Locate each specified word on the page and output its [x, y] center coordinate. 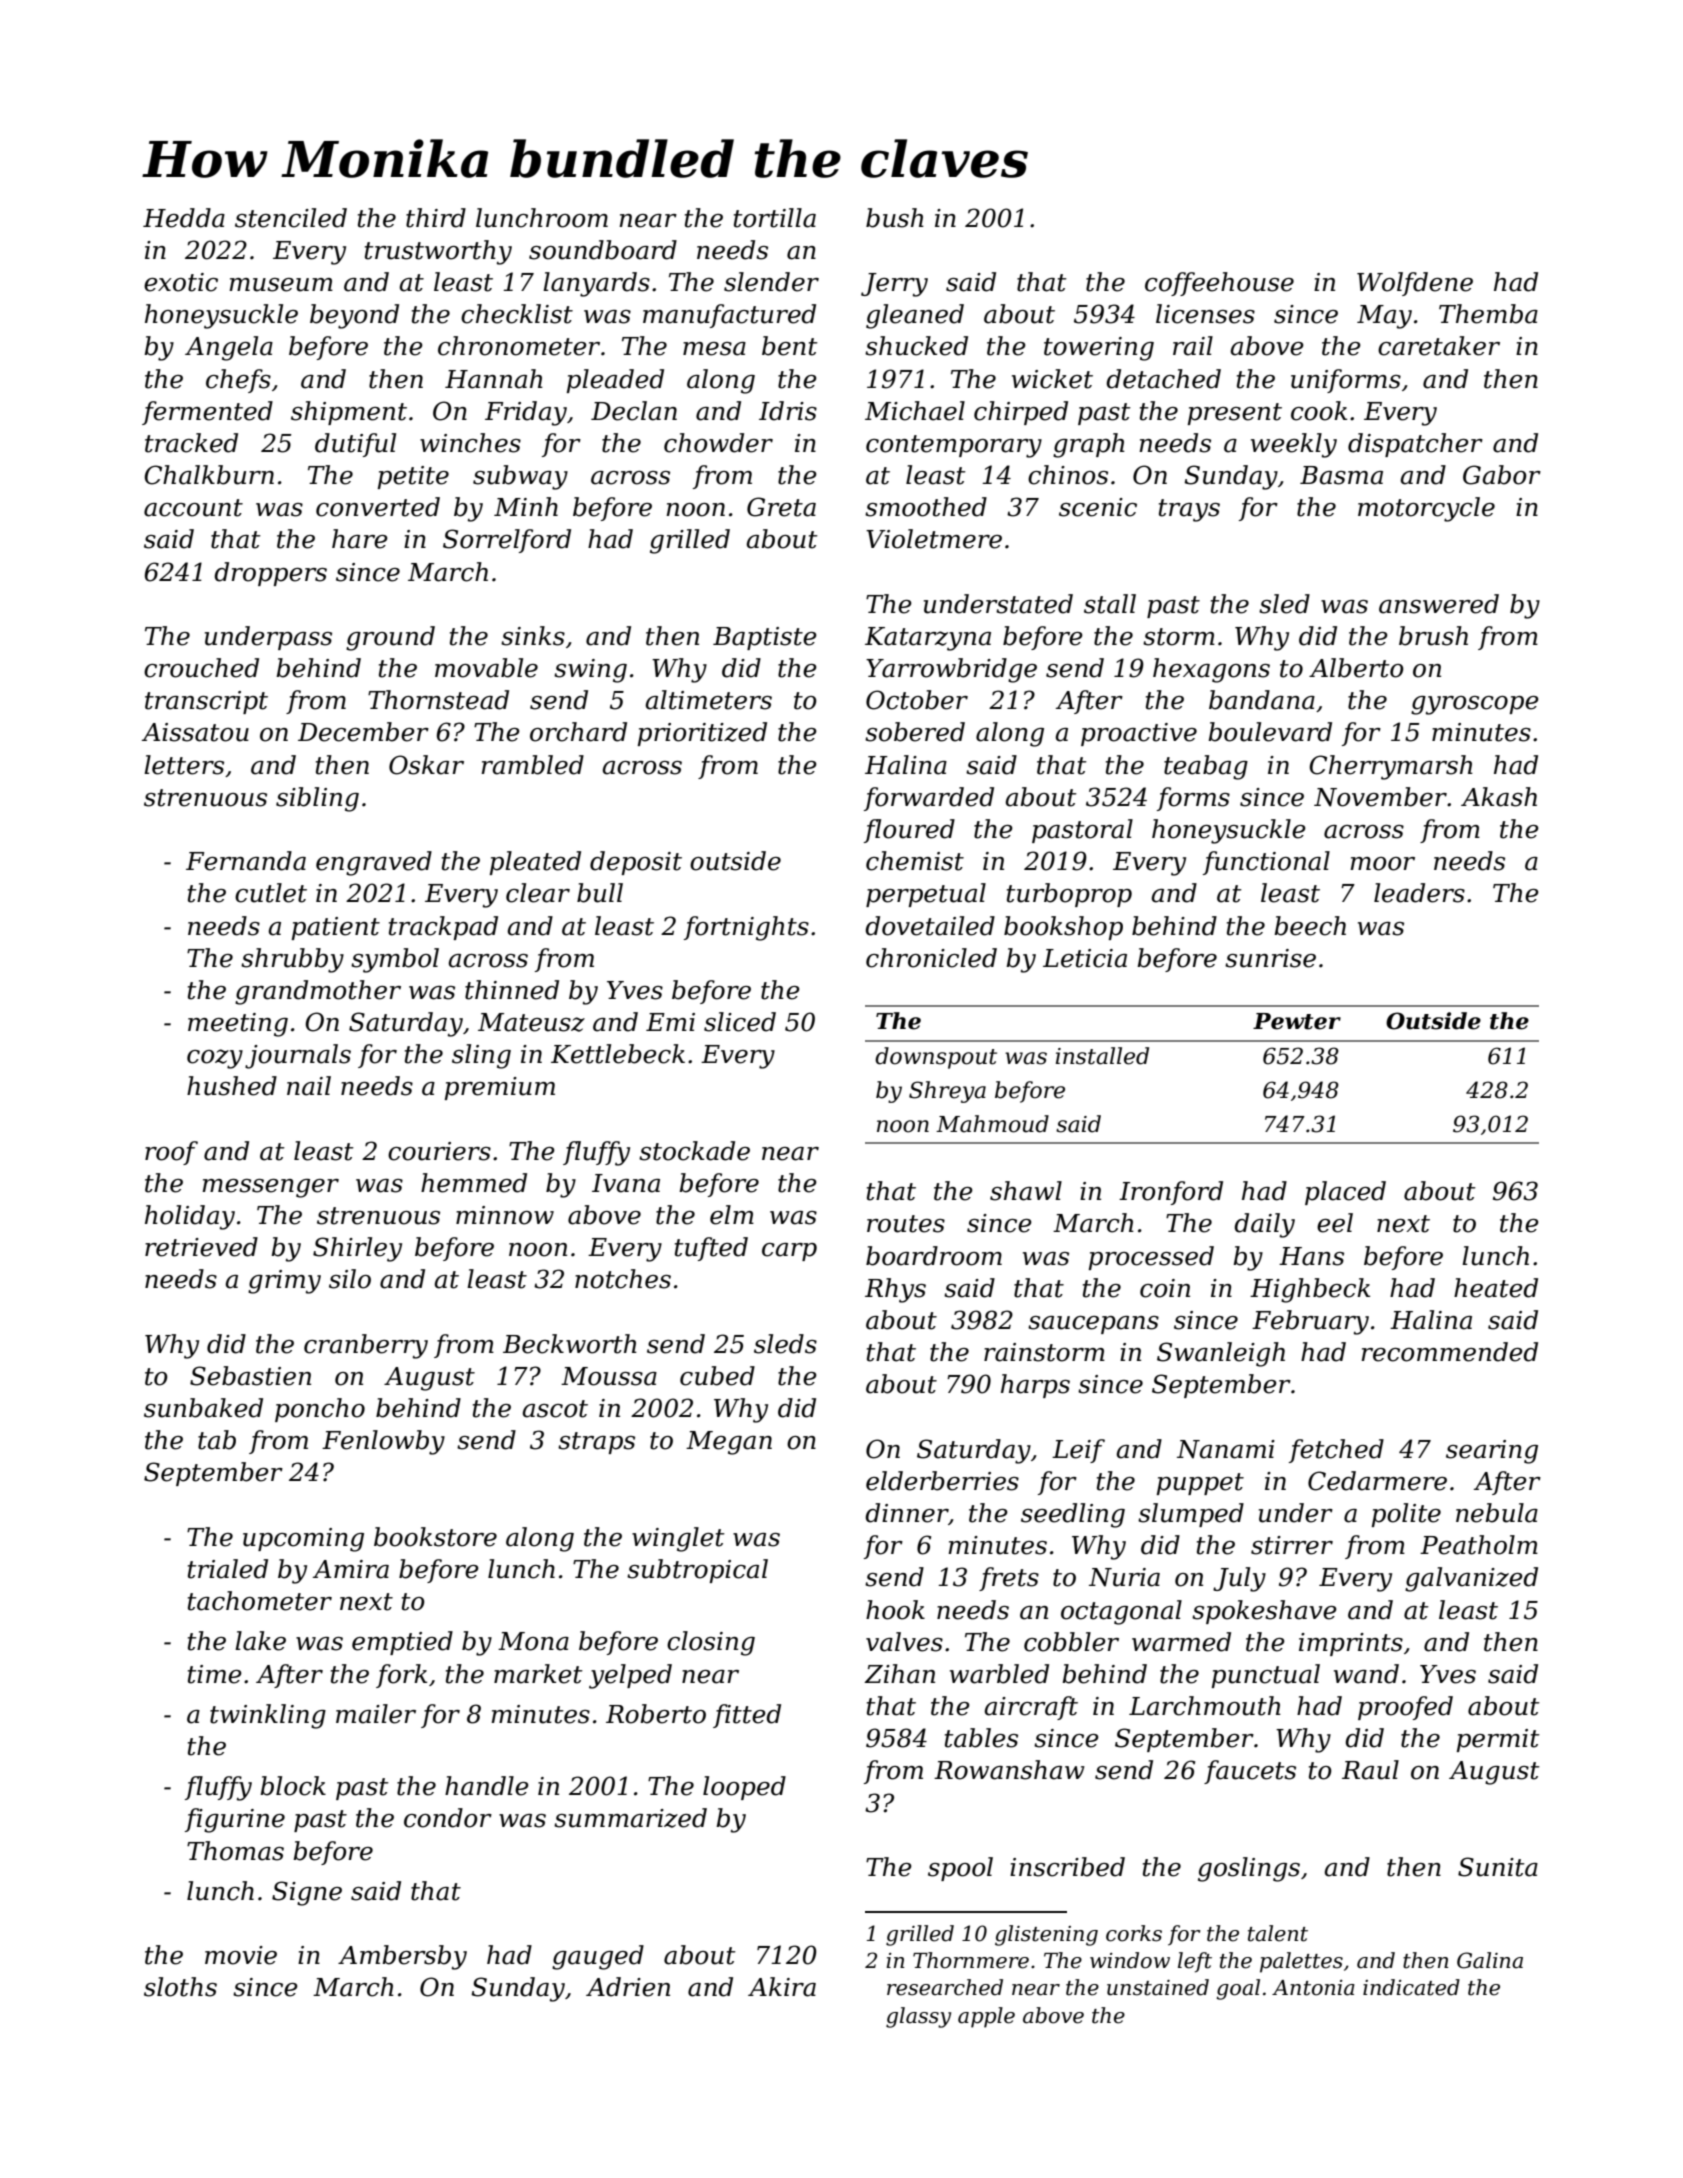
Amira [351, 1569]
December [363, 732]
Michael [915, 411]
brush [1433, 636]
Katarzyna [928, 639]
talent [1278, 1933]
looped [744, 1788]
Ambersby [402, 1957]
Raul [1370, 1770]
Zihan [899, 1674]
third [436, 218]
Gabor [1502, 475]
